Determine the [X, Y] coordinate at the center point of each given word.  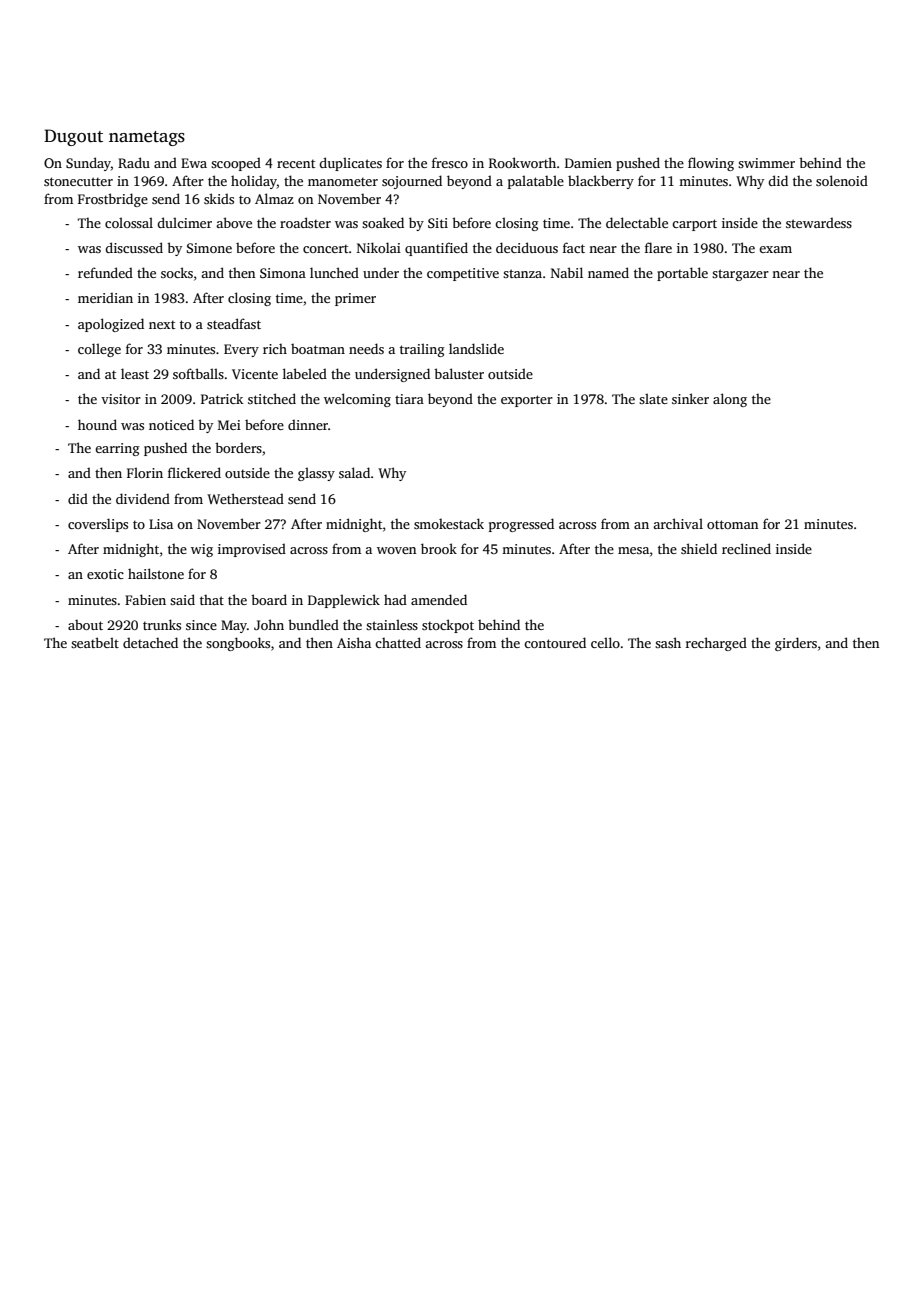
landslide [476, 348]
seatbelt [95, 642]
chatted [398, 642]
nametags [147, 138]
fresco [450, 162]
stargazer [740, 275]
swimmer [766, 163]
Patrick [222, 399]
